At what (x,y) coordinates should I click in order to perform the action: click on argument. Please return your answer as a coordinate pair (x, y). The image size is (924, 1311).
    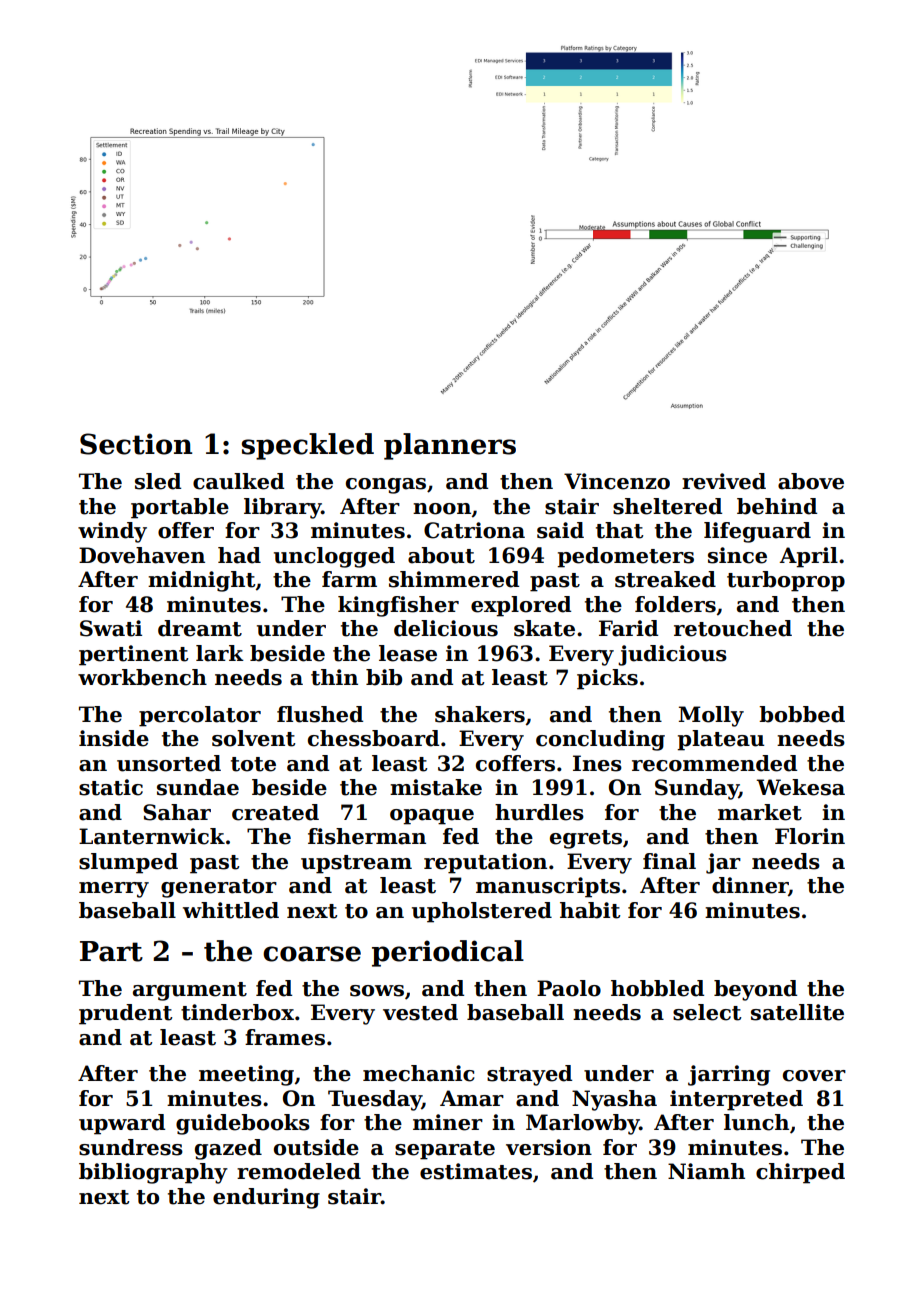
    Looking at the image, I should click on (190, 991).
